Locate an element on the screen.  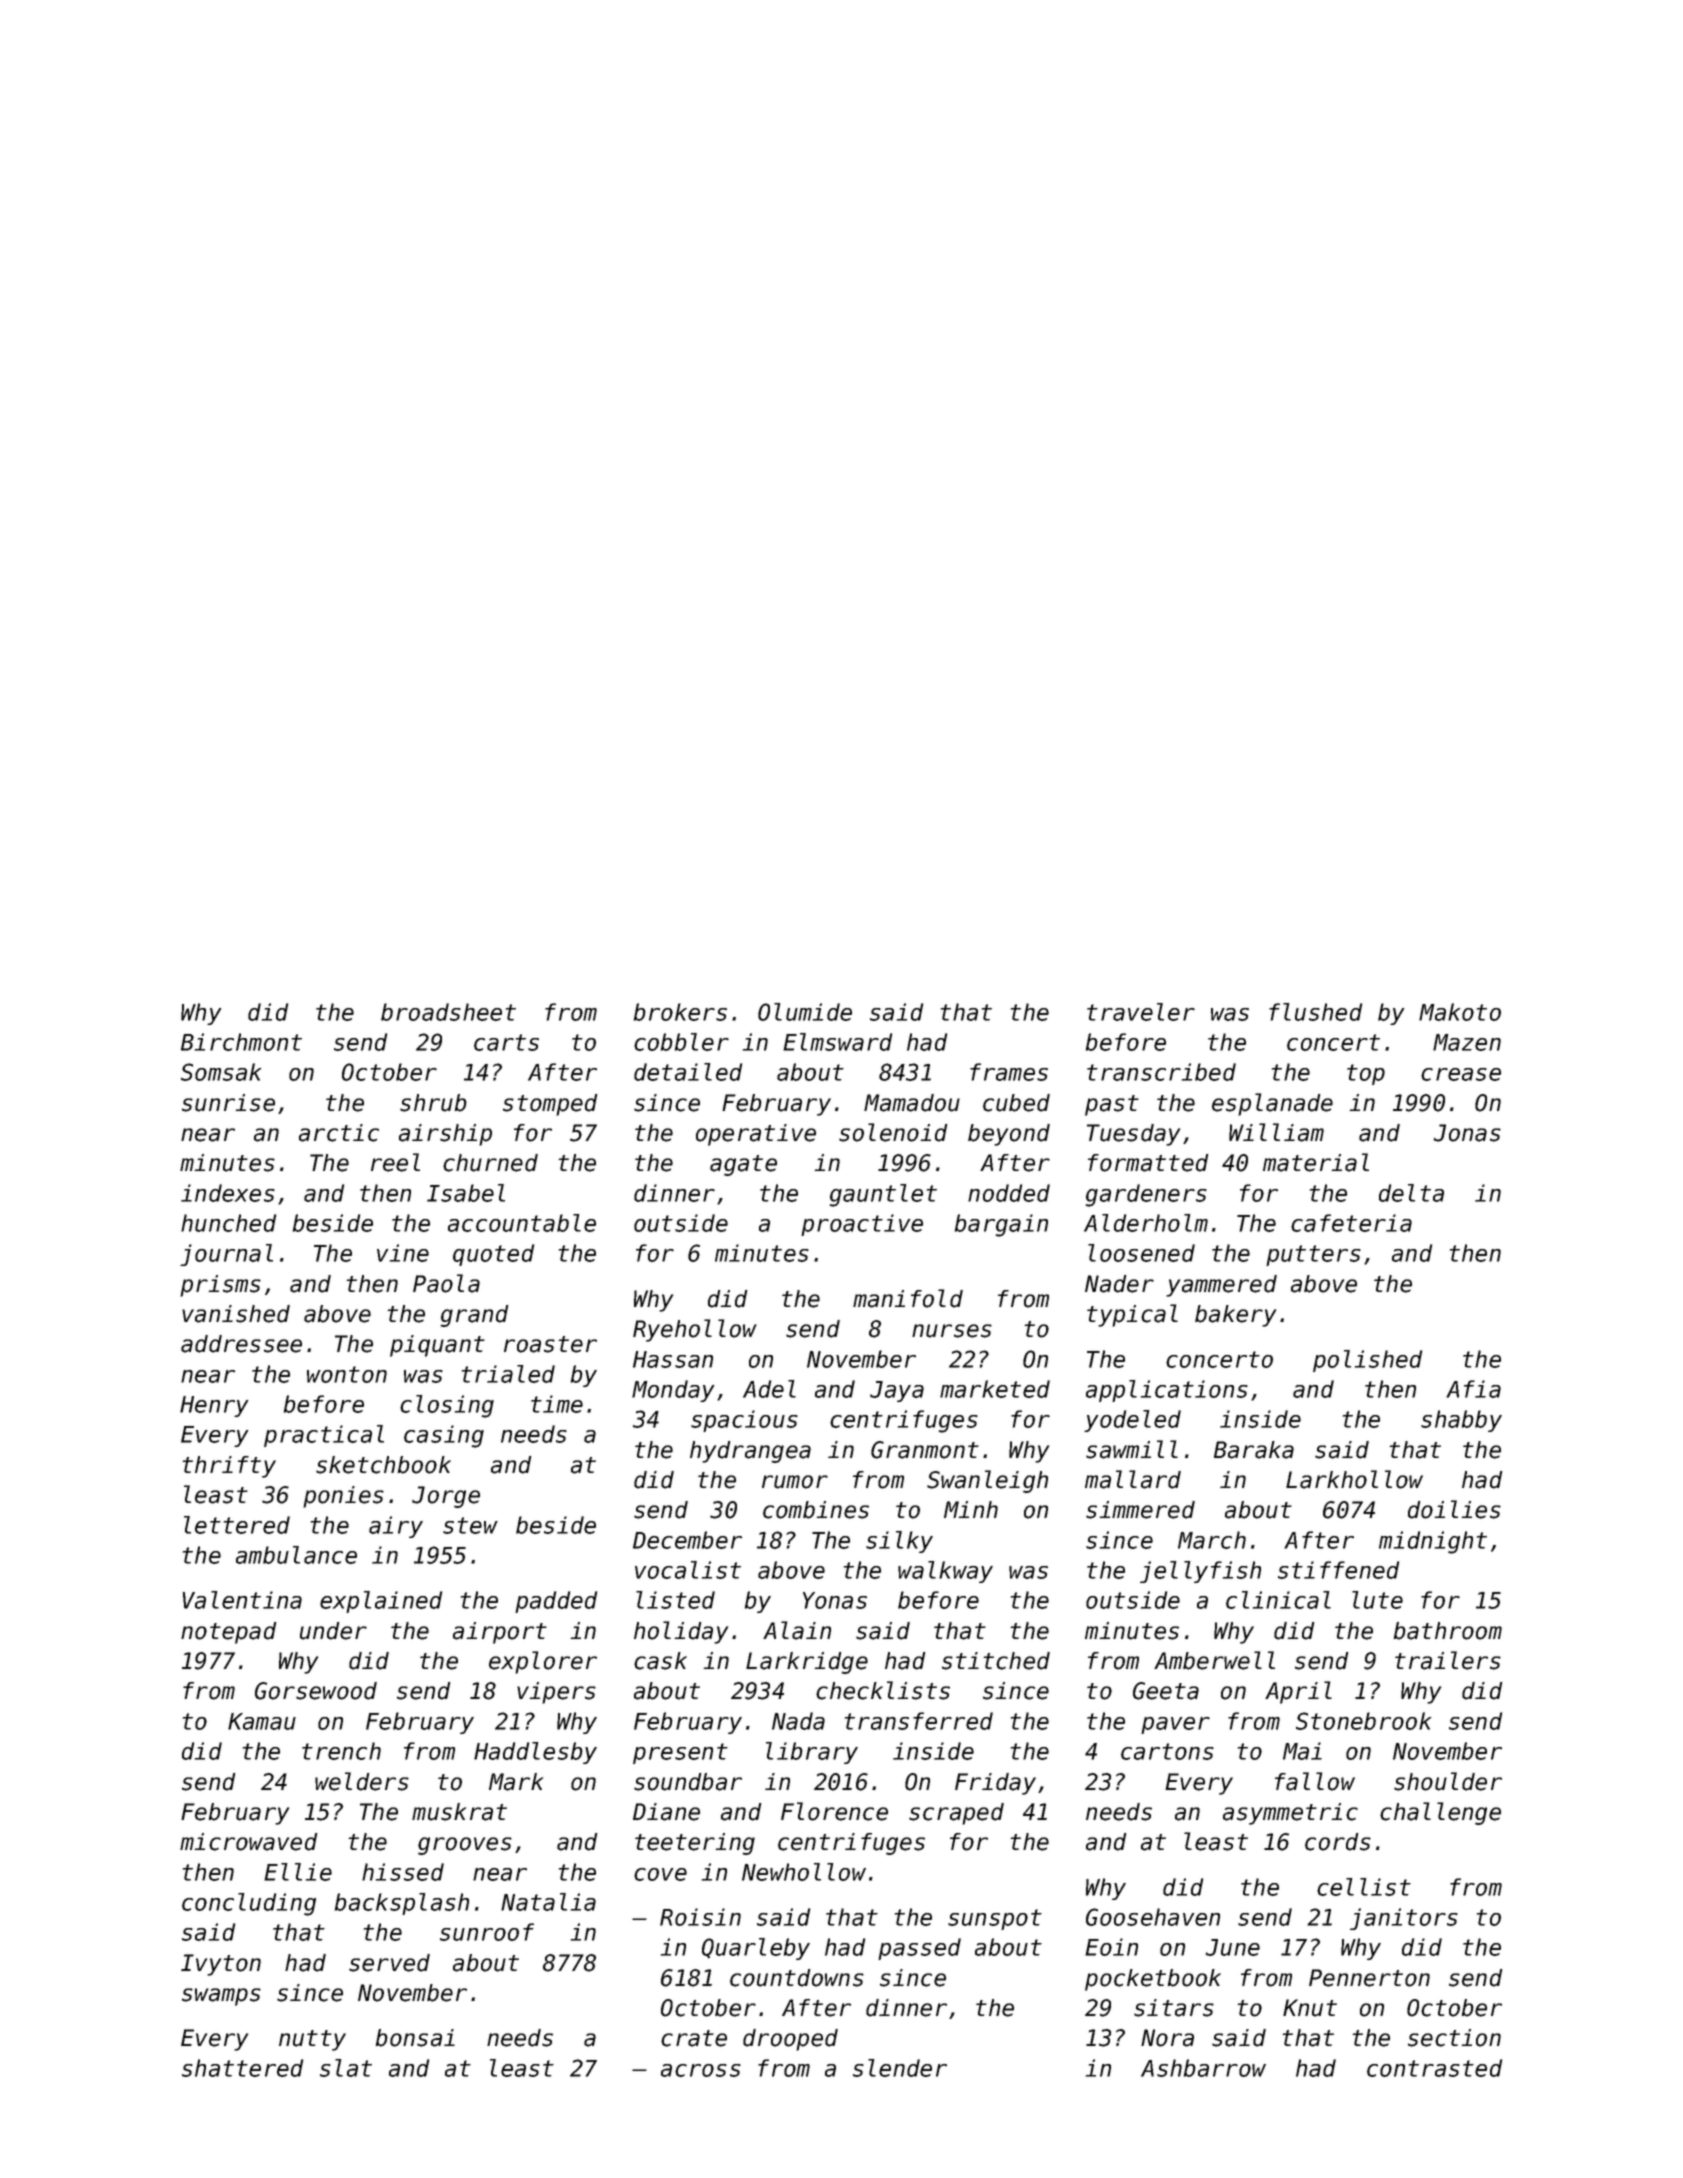
grand is located at coordinates (474, 1316).
